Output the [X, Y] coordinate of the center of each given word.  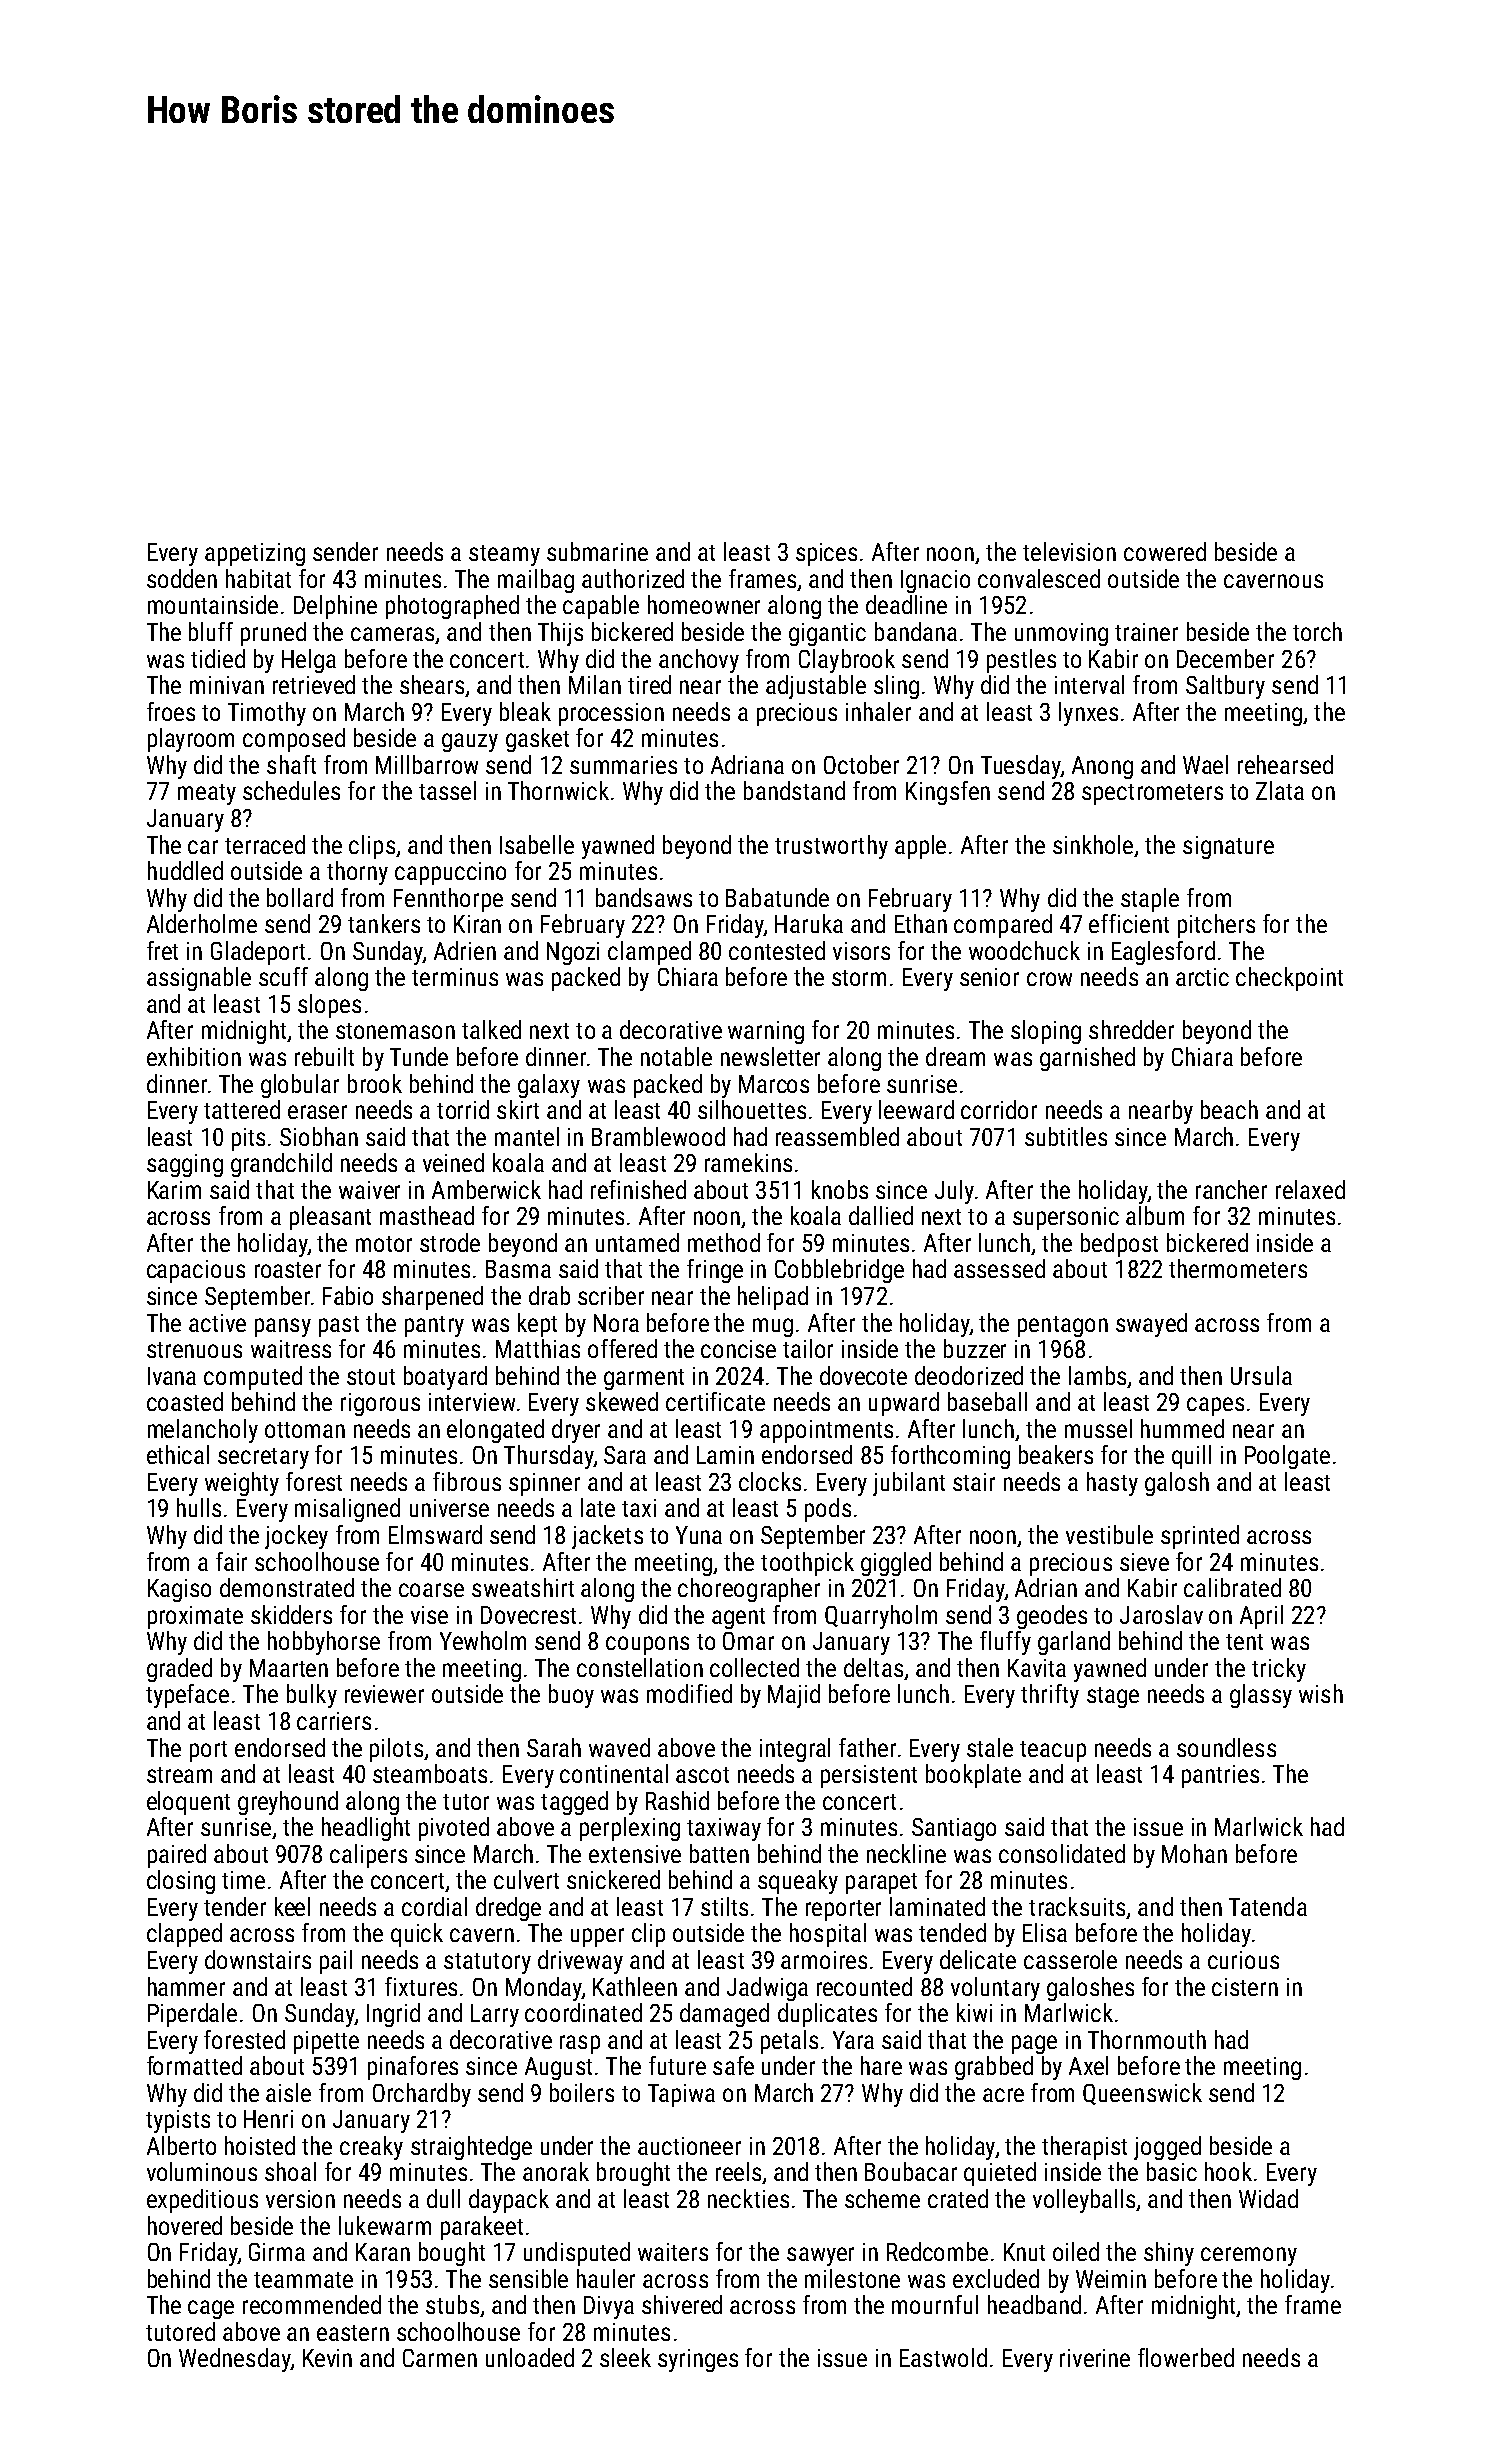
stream [179, 1775]
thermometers [1238, 1268]
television [1069, 551]
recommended [312, 2304]
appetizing [255, 554]
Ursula [1261, 1375]
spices [826, 554]
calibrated [1232, 1587]
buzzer [975, 1348]
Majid [794, 1696]
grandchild [281, 1165]
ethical [178, 1454]
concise [738, 1349]
